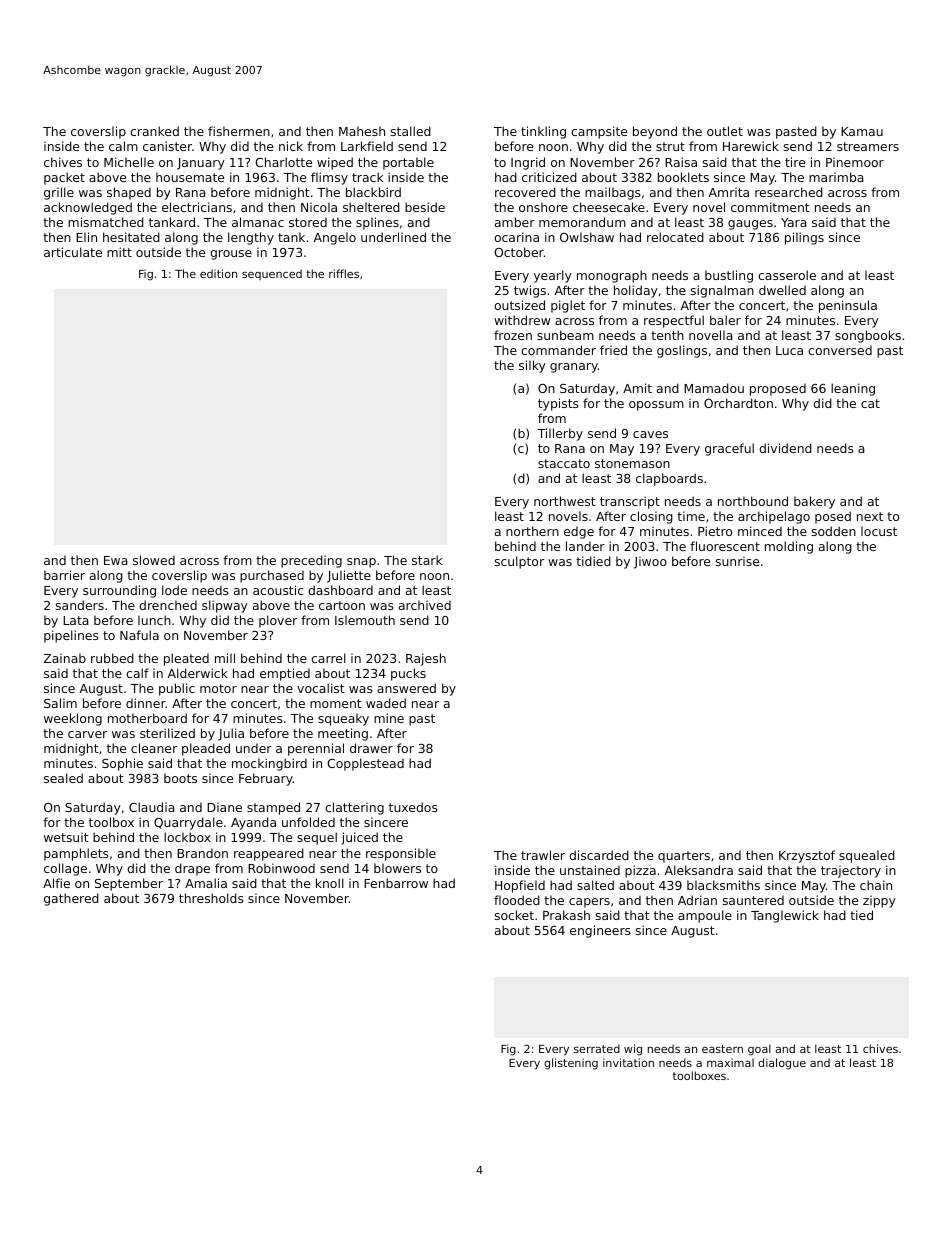 This image has height=1233, width=952. Describe the element at coordinates (73, 252) in the image. I see `articulate` at that location.
